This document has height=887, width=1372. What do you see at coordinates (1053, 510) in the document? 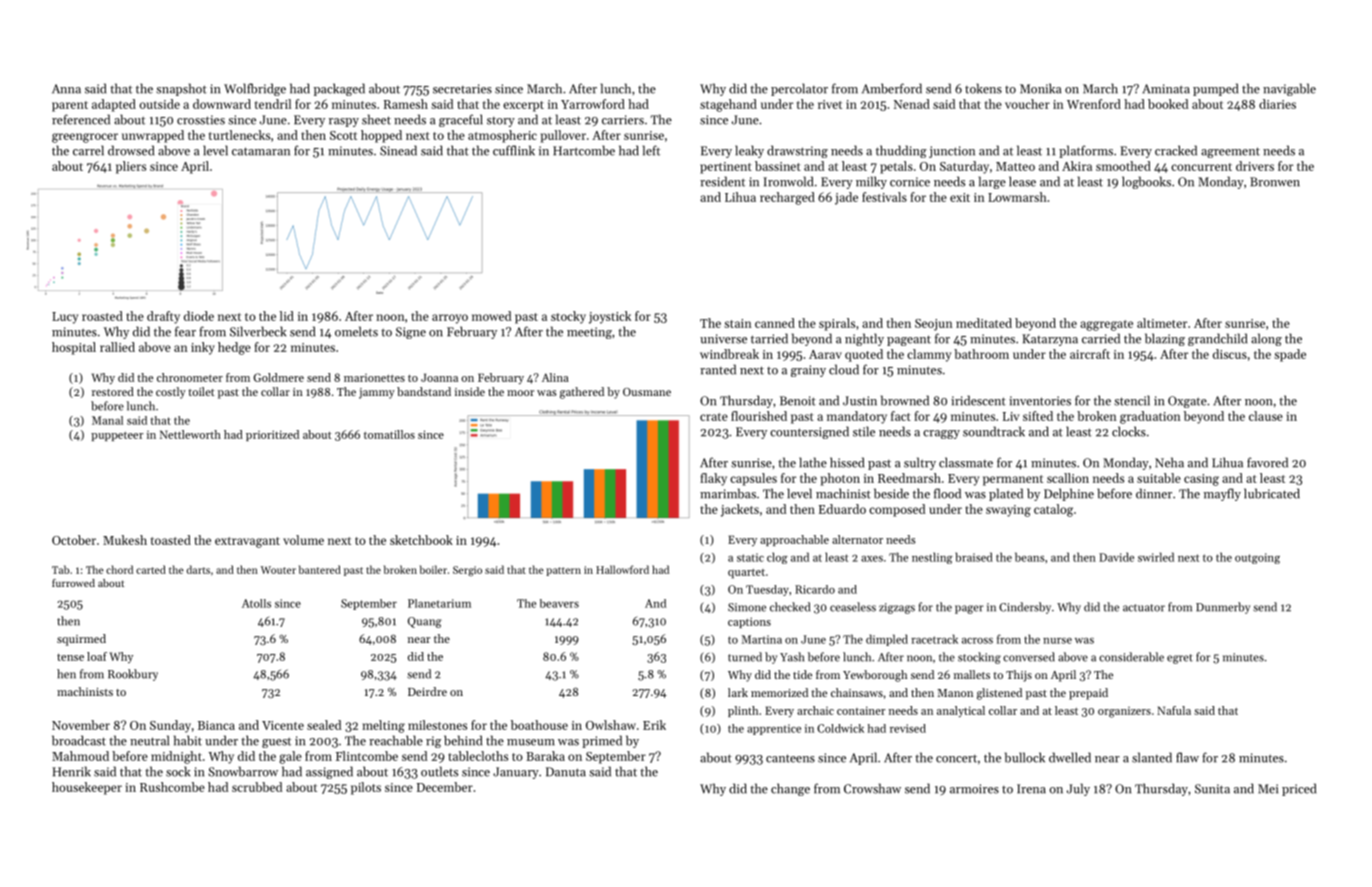
I see `catalog` at bounding box center [1053, 510].
